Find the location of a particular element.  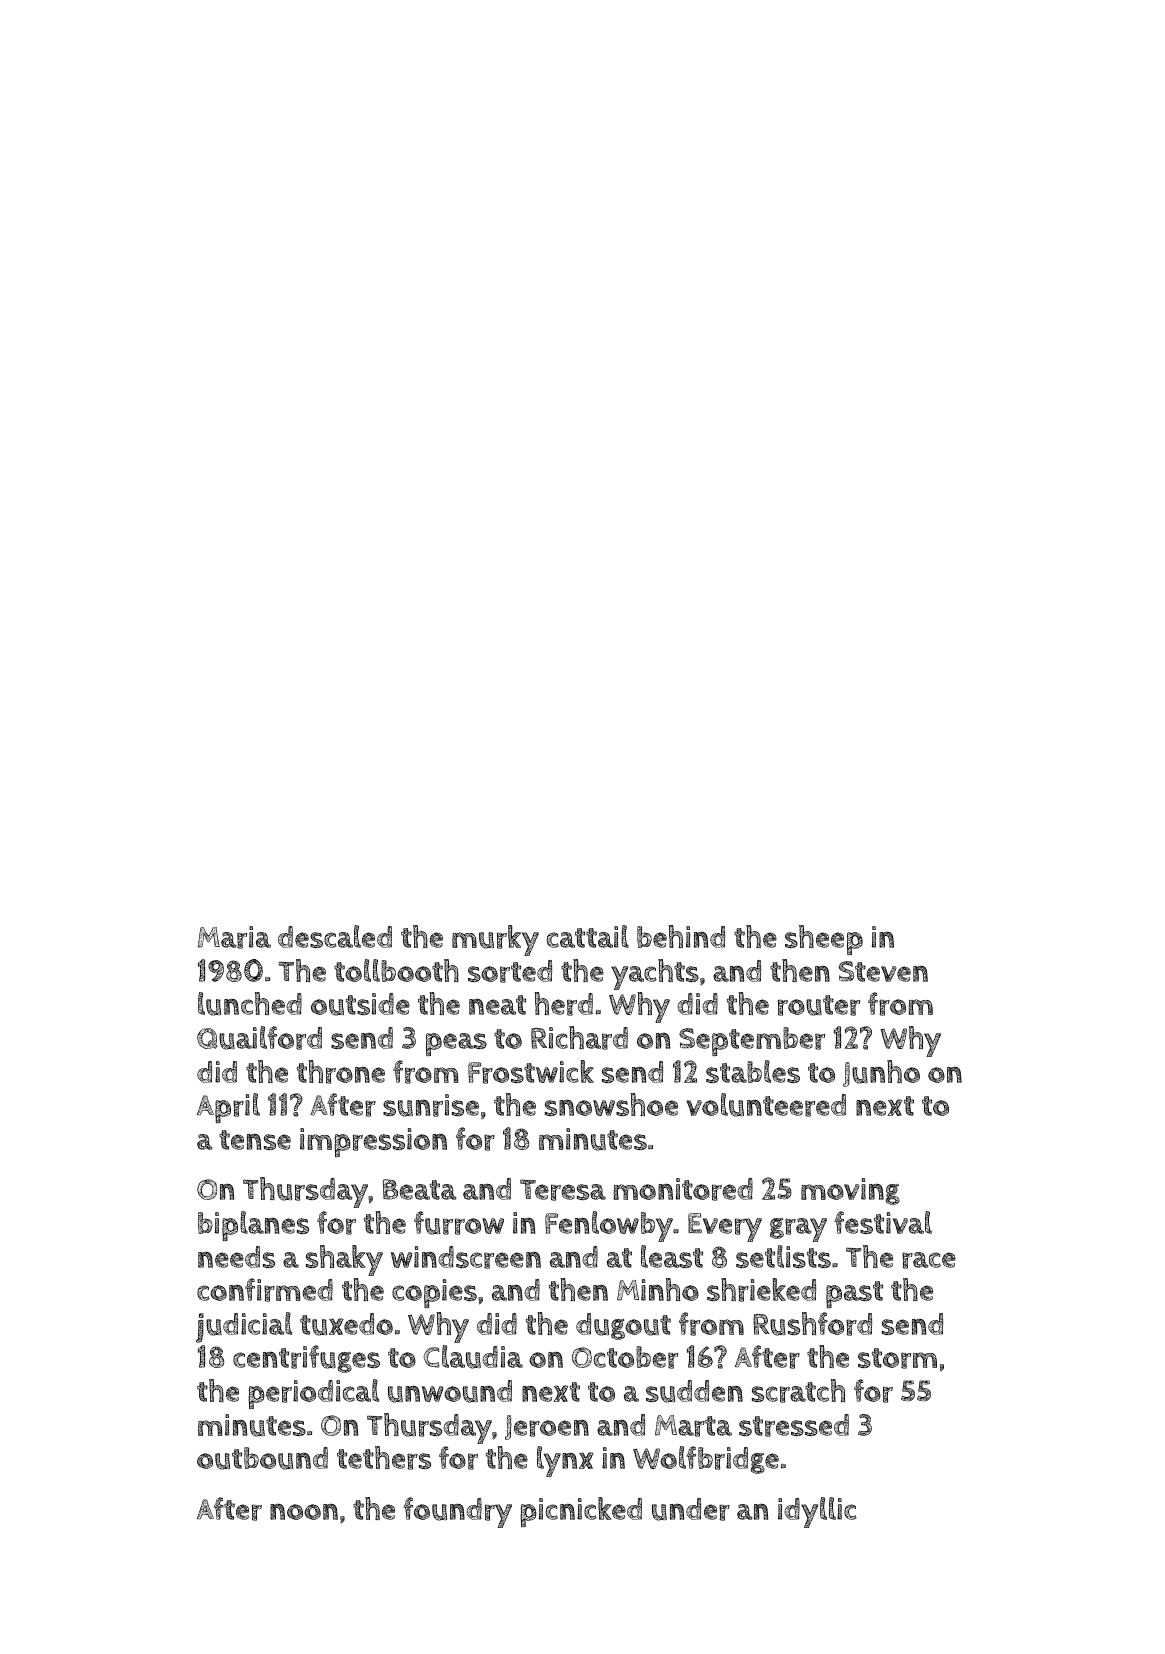

tense is located at coordinates (255, 1140).
